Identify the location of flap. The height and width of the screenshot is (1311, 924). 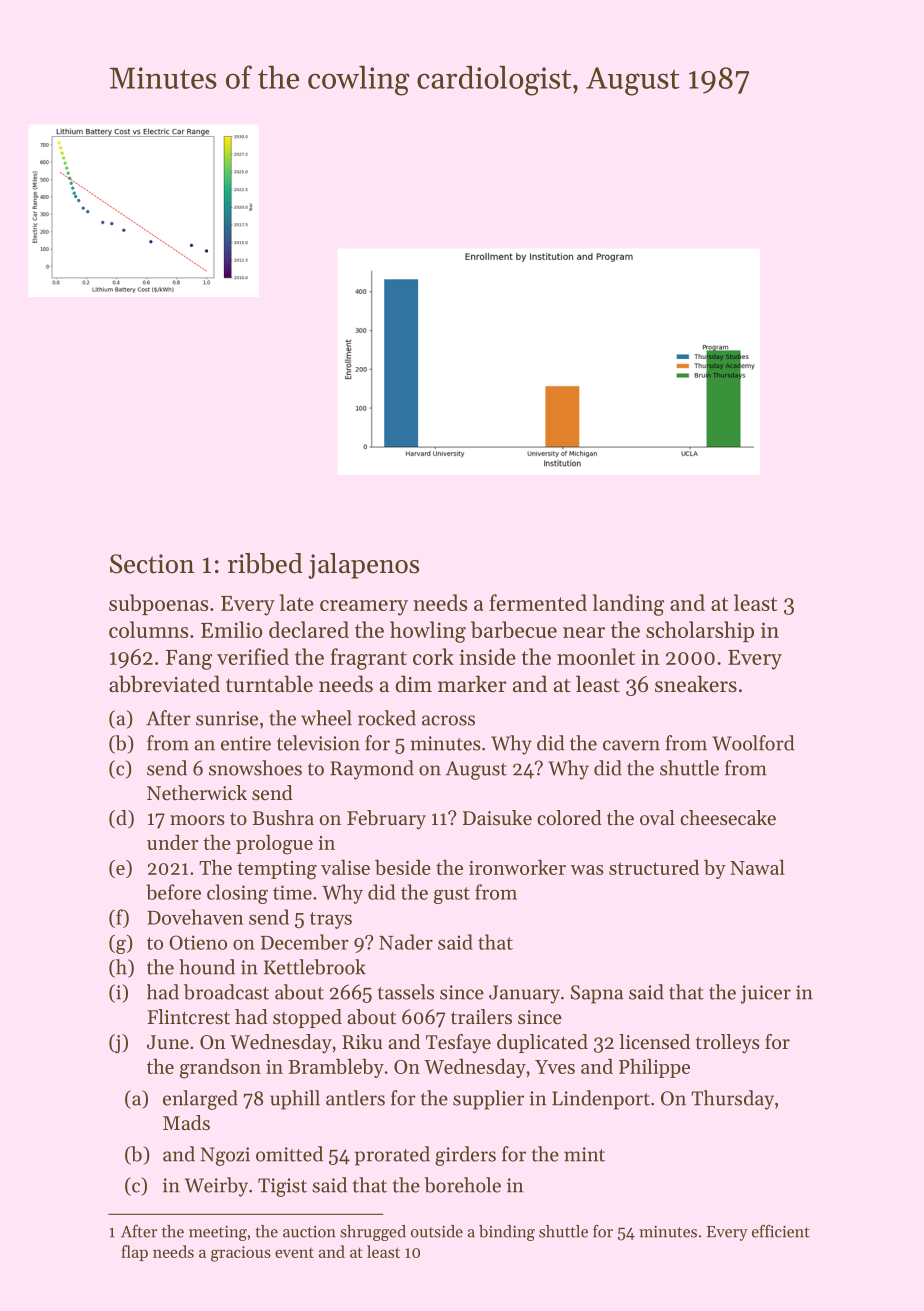
(134, 1253).
